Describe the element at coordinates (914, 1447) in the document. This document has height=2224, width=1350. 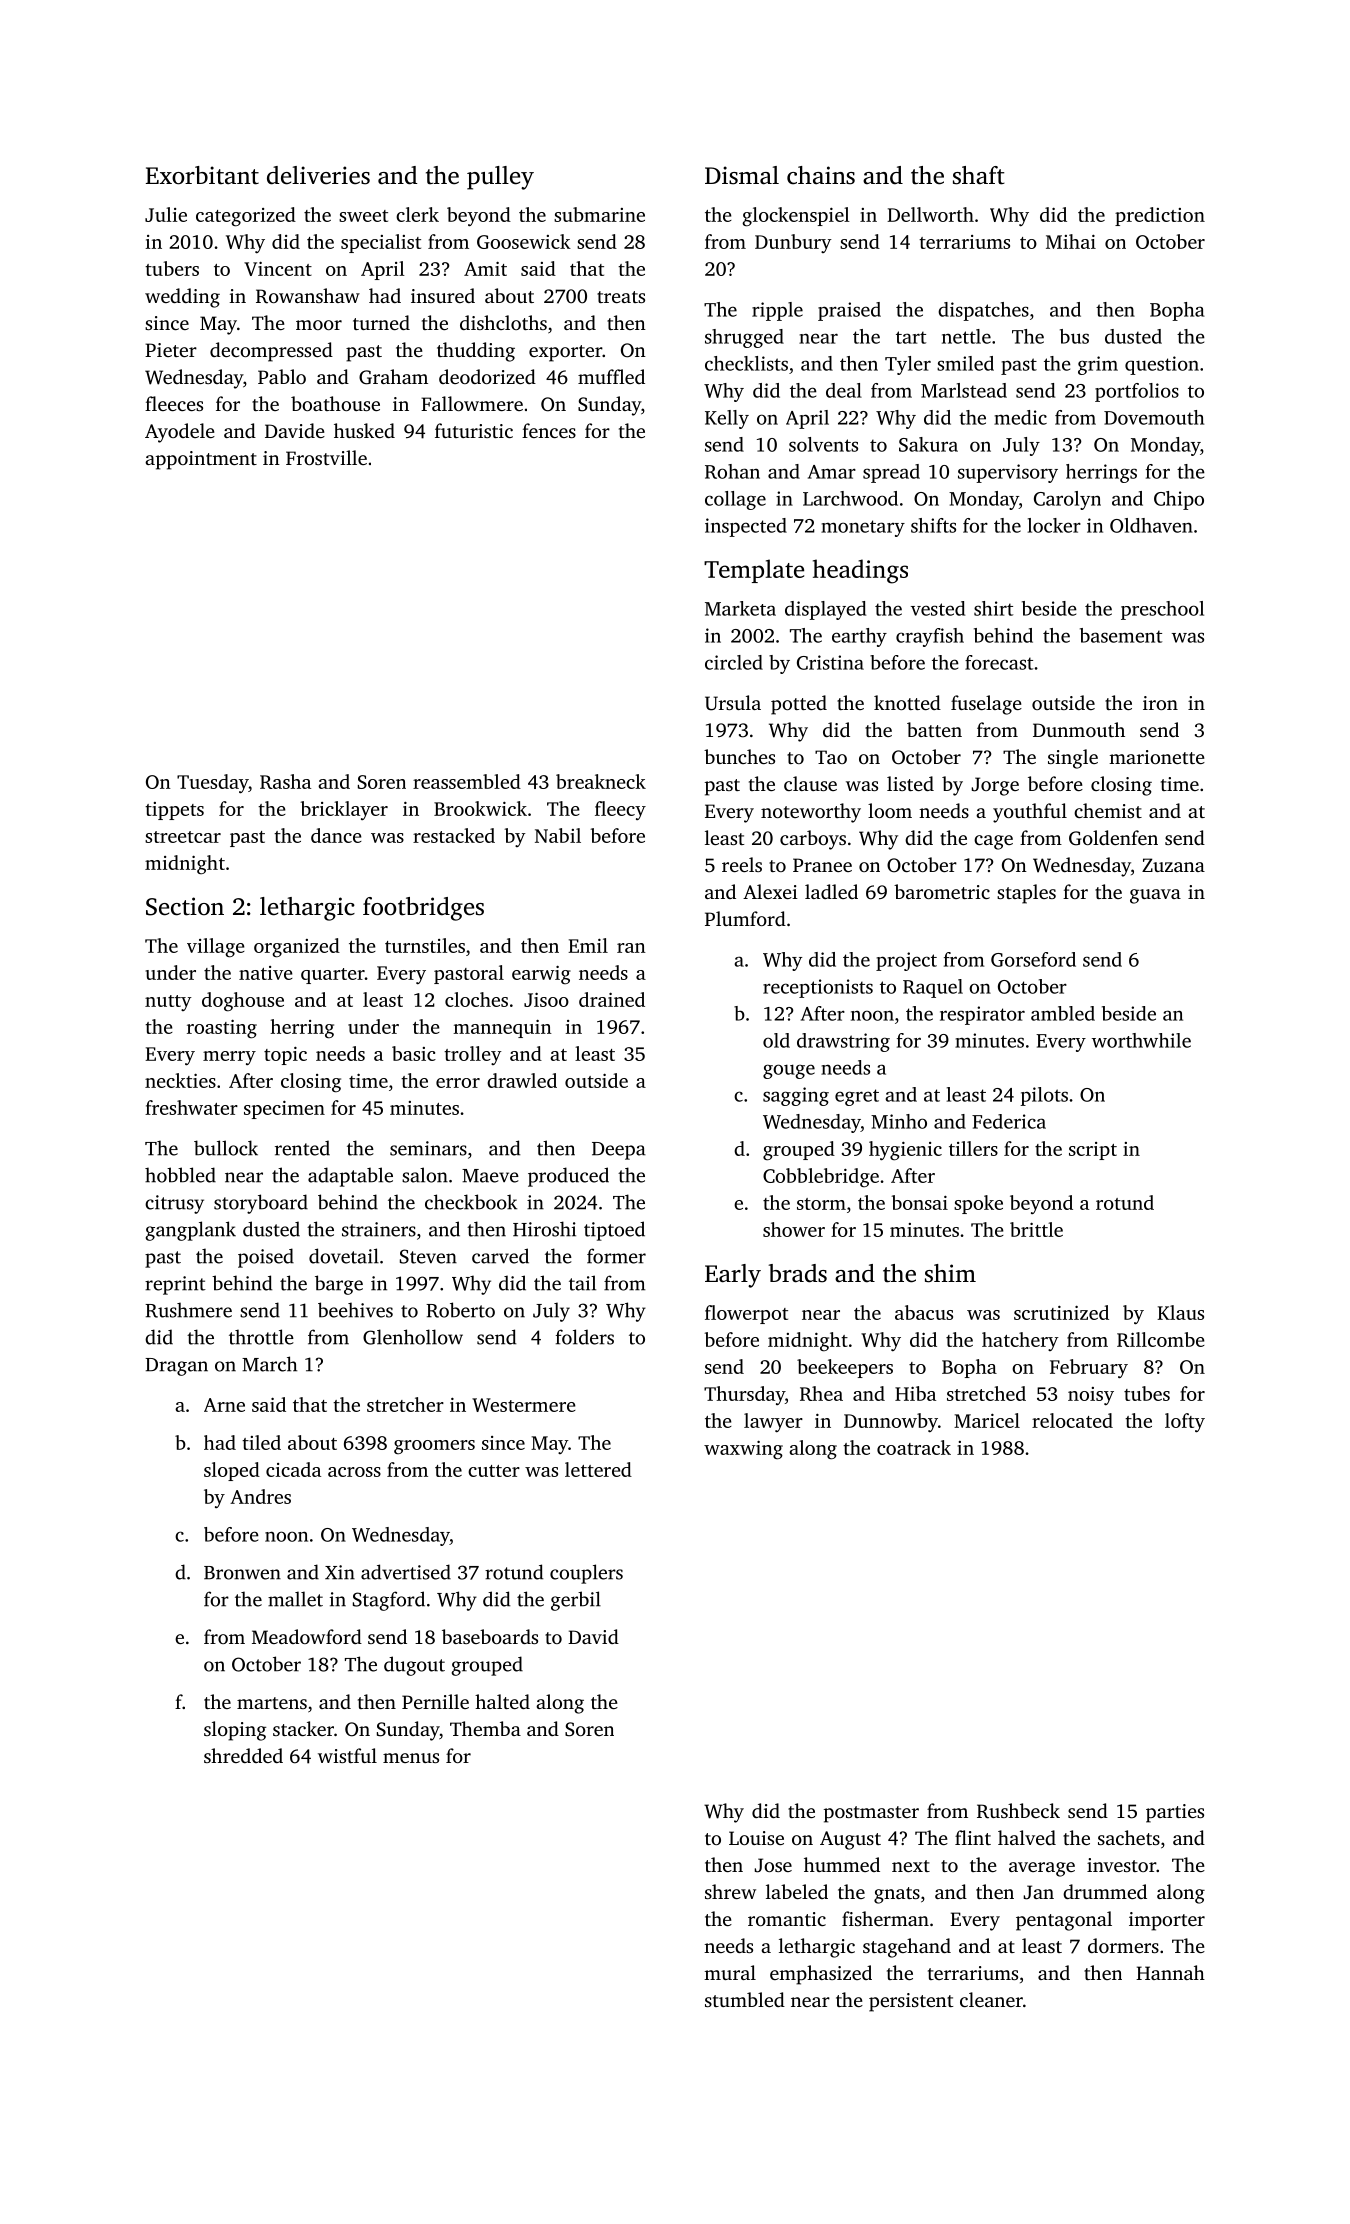
I see `coatrack` at that location.
